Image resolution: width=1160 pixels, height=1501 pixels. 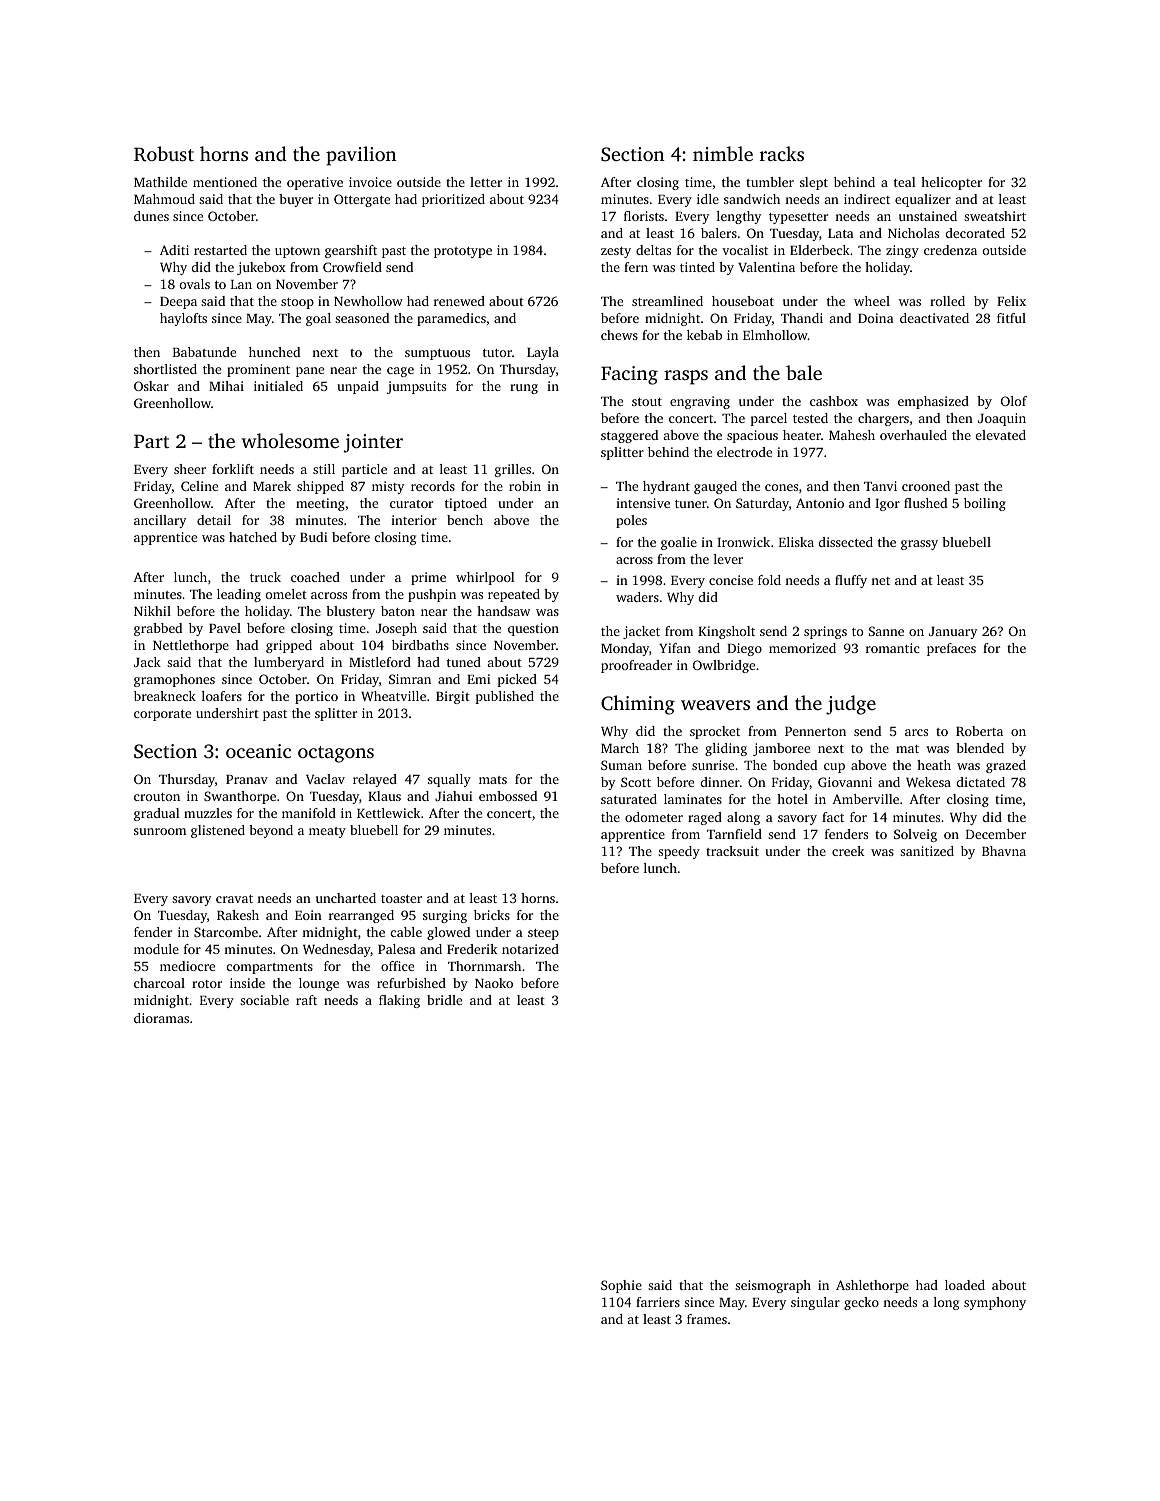 What do you see at coordinates (159, 983) in the page?
I see `charcoal` at bounding box center [159, 983].
